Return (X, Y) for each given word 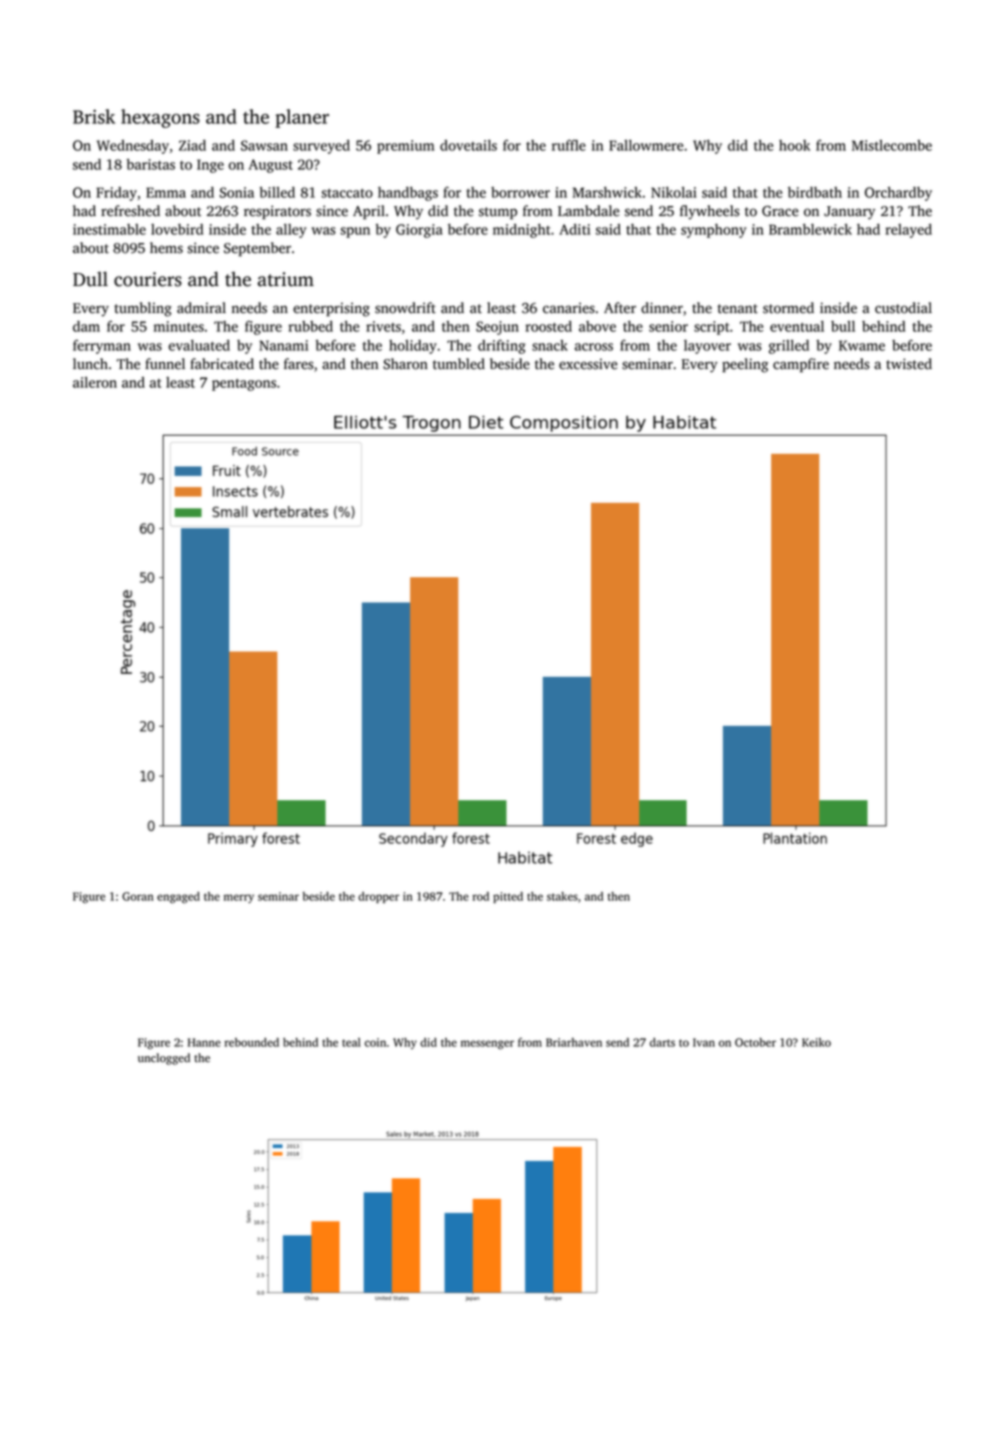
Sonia (237, 192)
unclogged (164, 1059)
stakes (562, 896)
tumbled (459, 364)
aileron (95, 382)
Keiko (816, 1042)
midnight (521, 231)
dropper (378, 897)
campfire (801, 365)
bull (843, 326)
